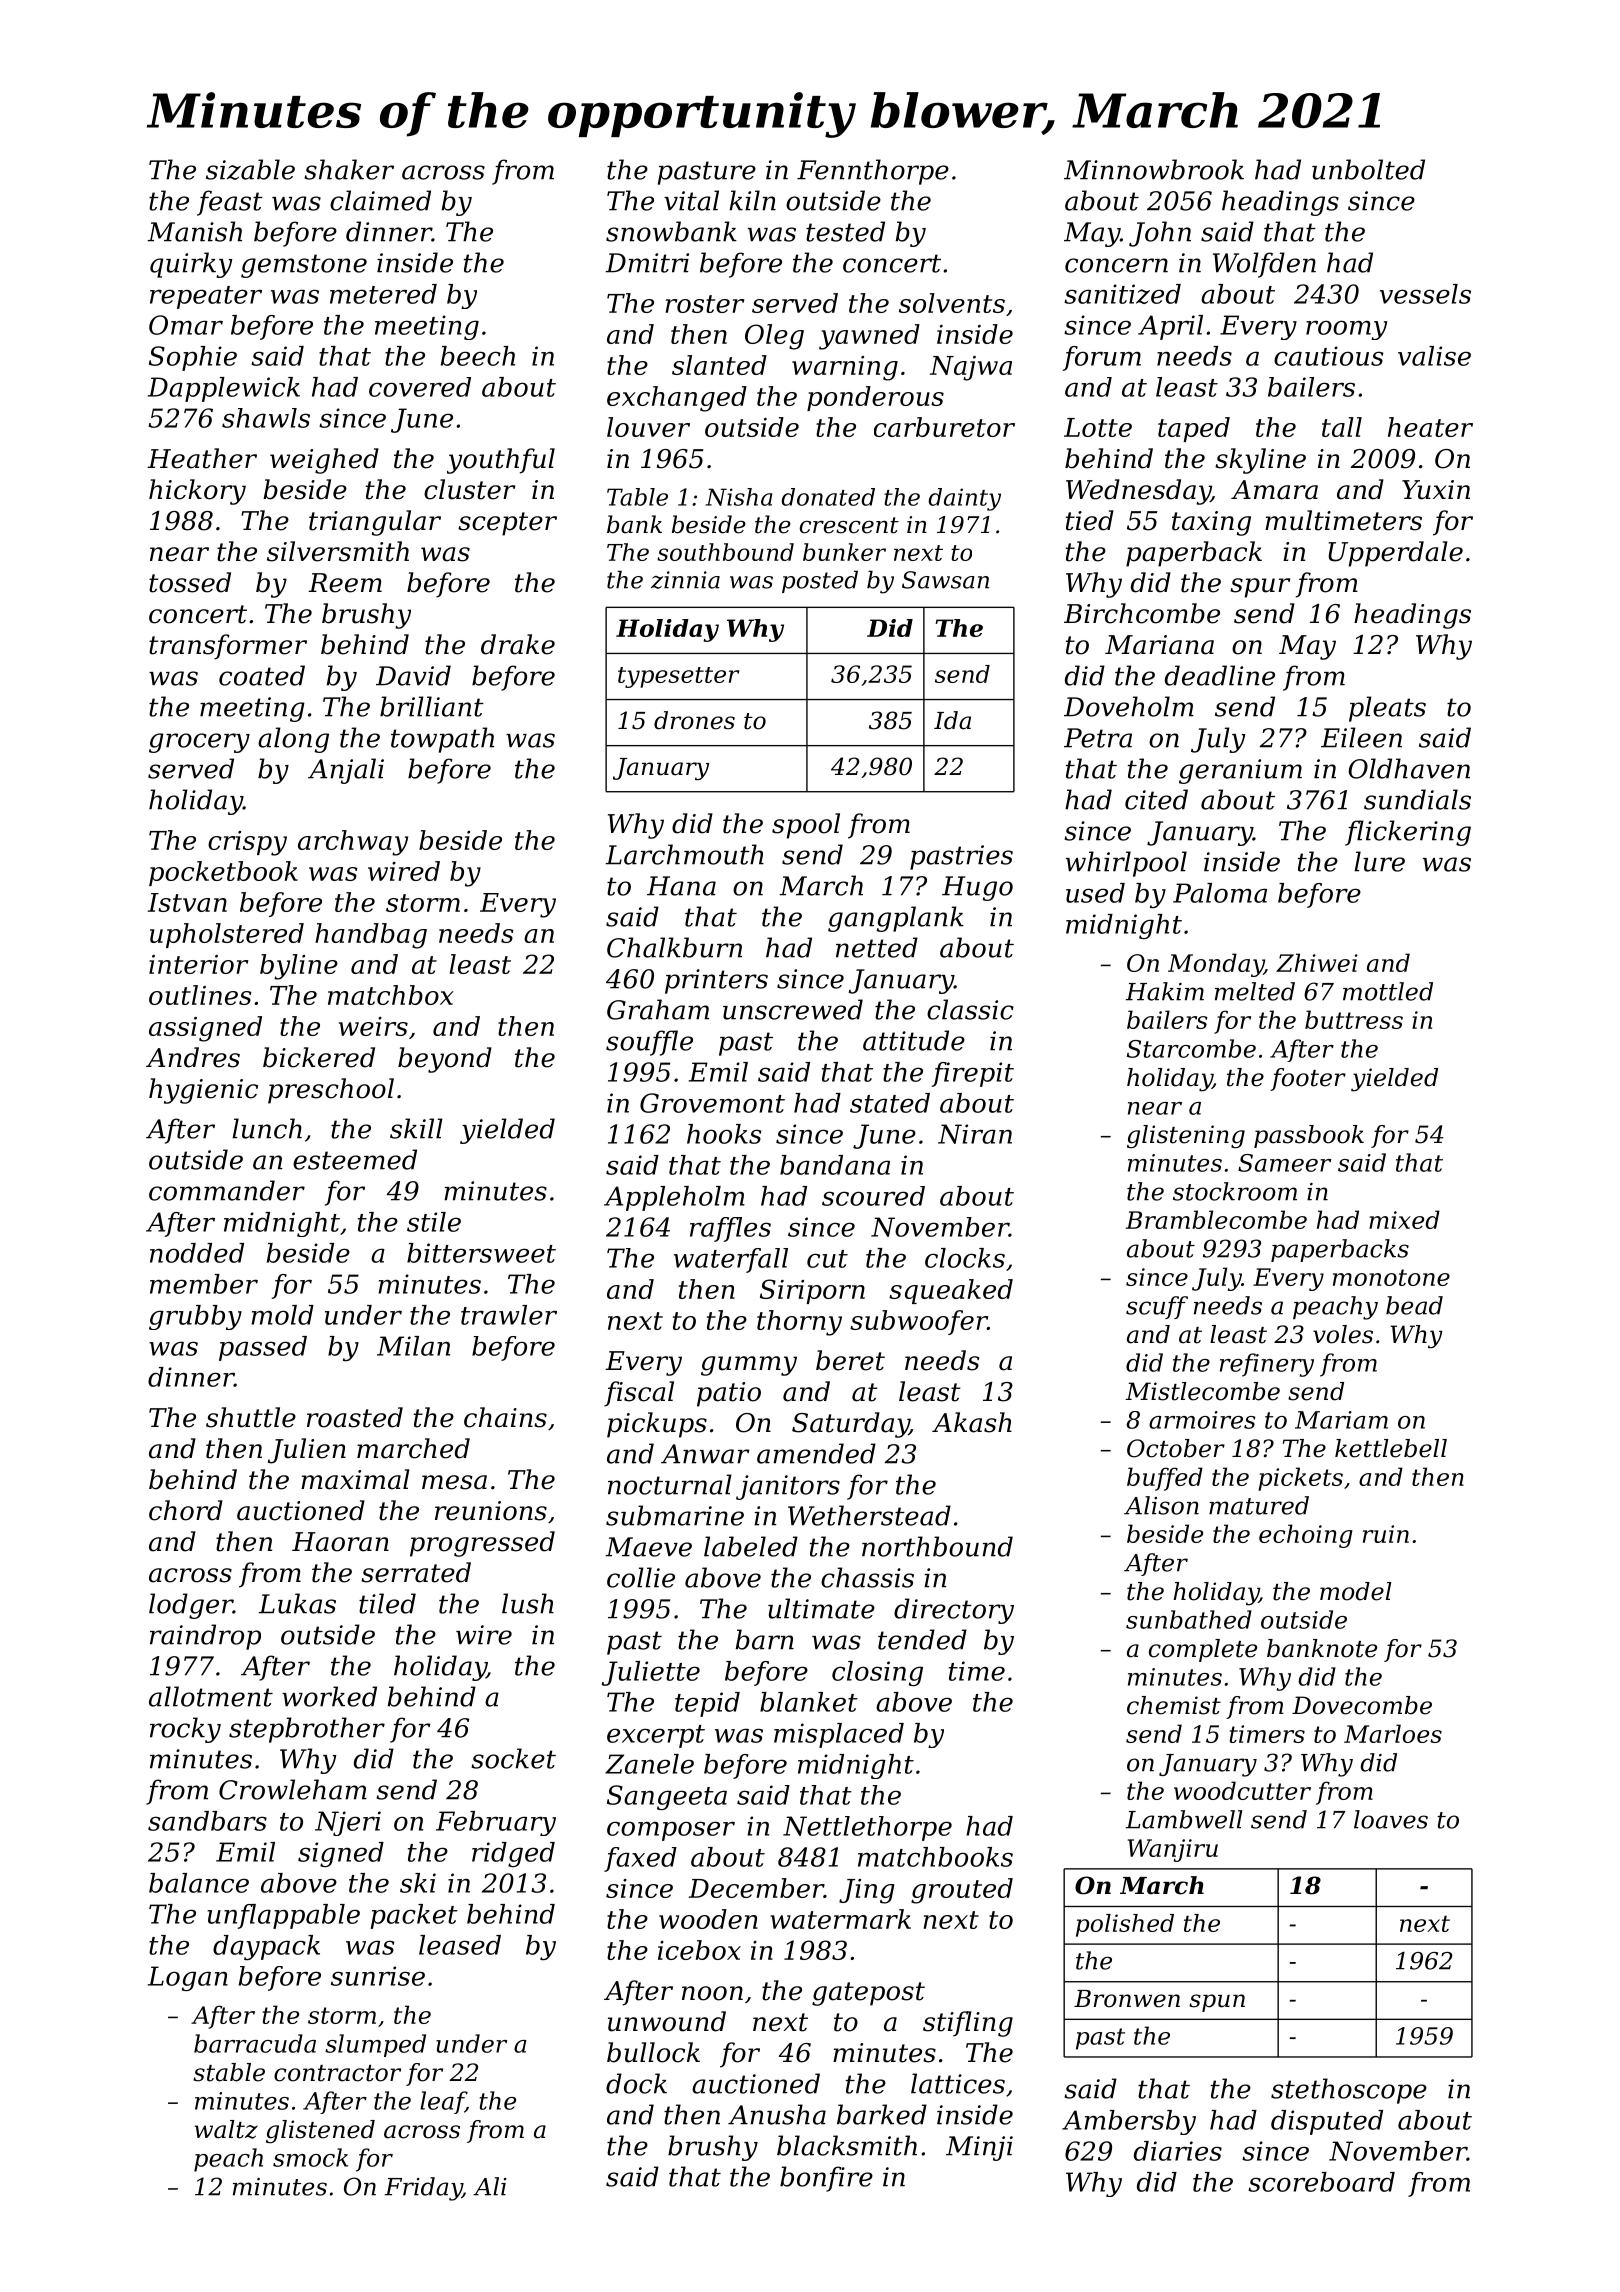  What do you see at coordinates (423, 2189) in the document?
I see `Friday` at bounding box center [423, 2189].
